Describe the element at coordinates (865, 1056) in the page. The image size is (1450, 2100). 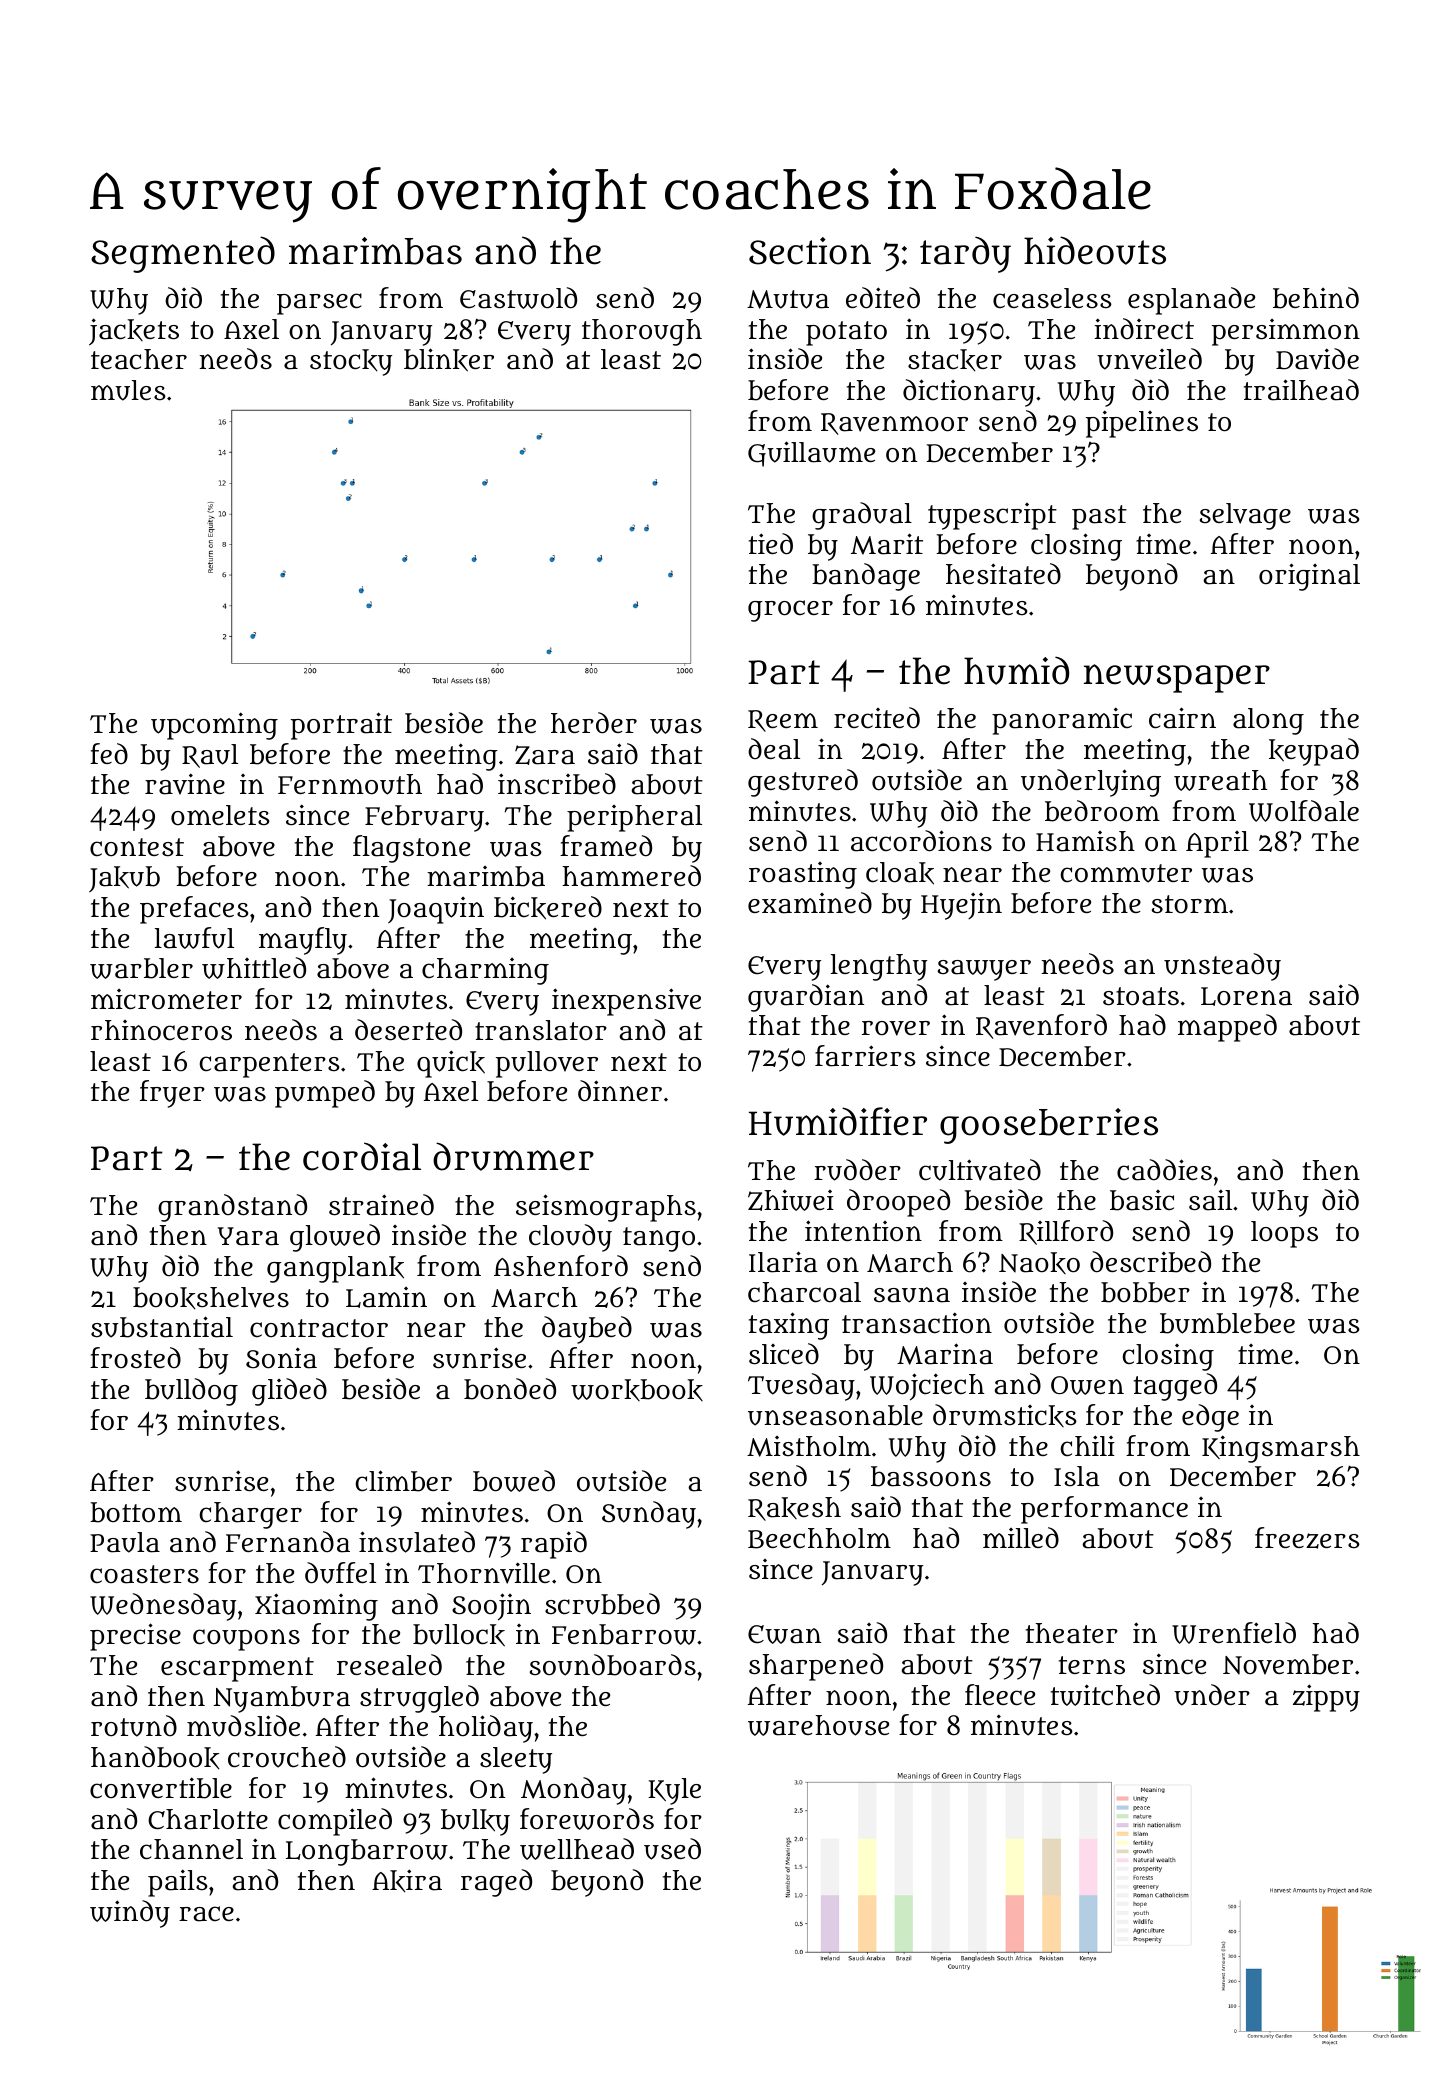
I see `farriers` at that location.
